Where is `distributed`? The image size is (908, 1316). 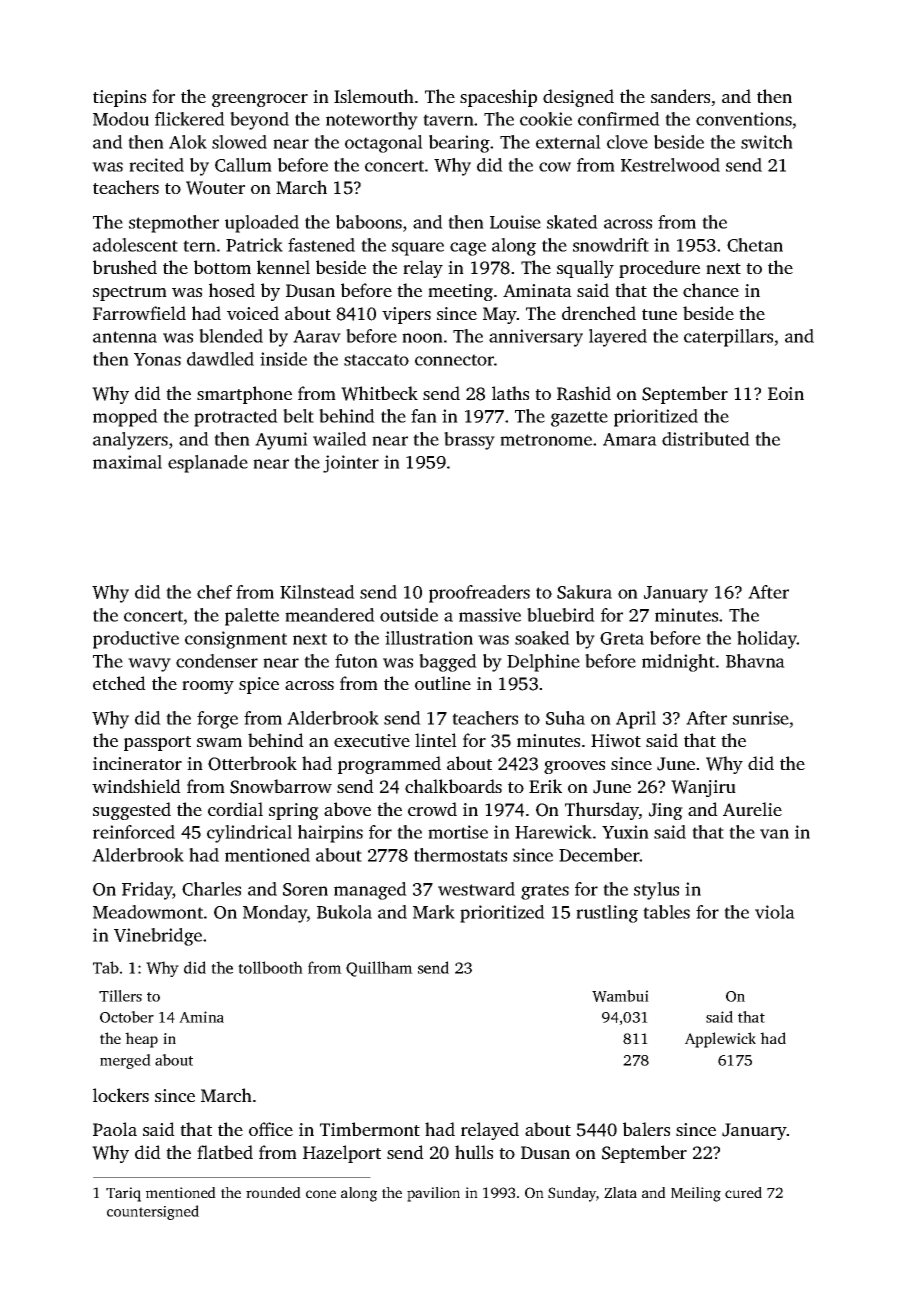 distributed is located at coordinates (706, 439).
